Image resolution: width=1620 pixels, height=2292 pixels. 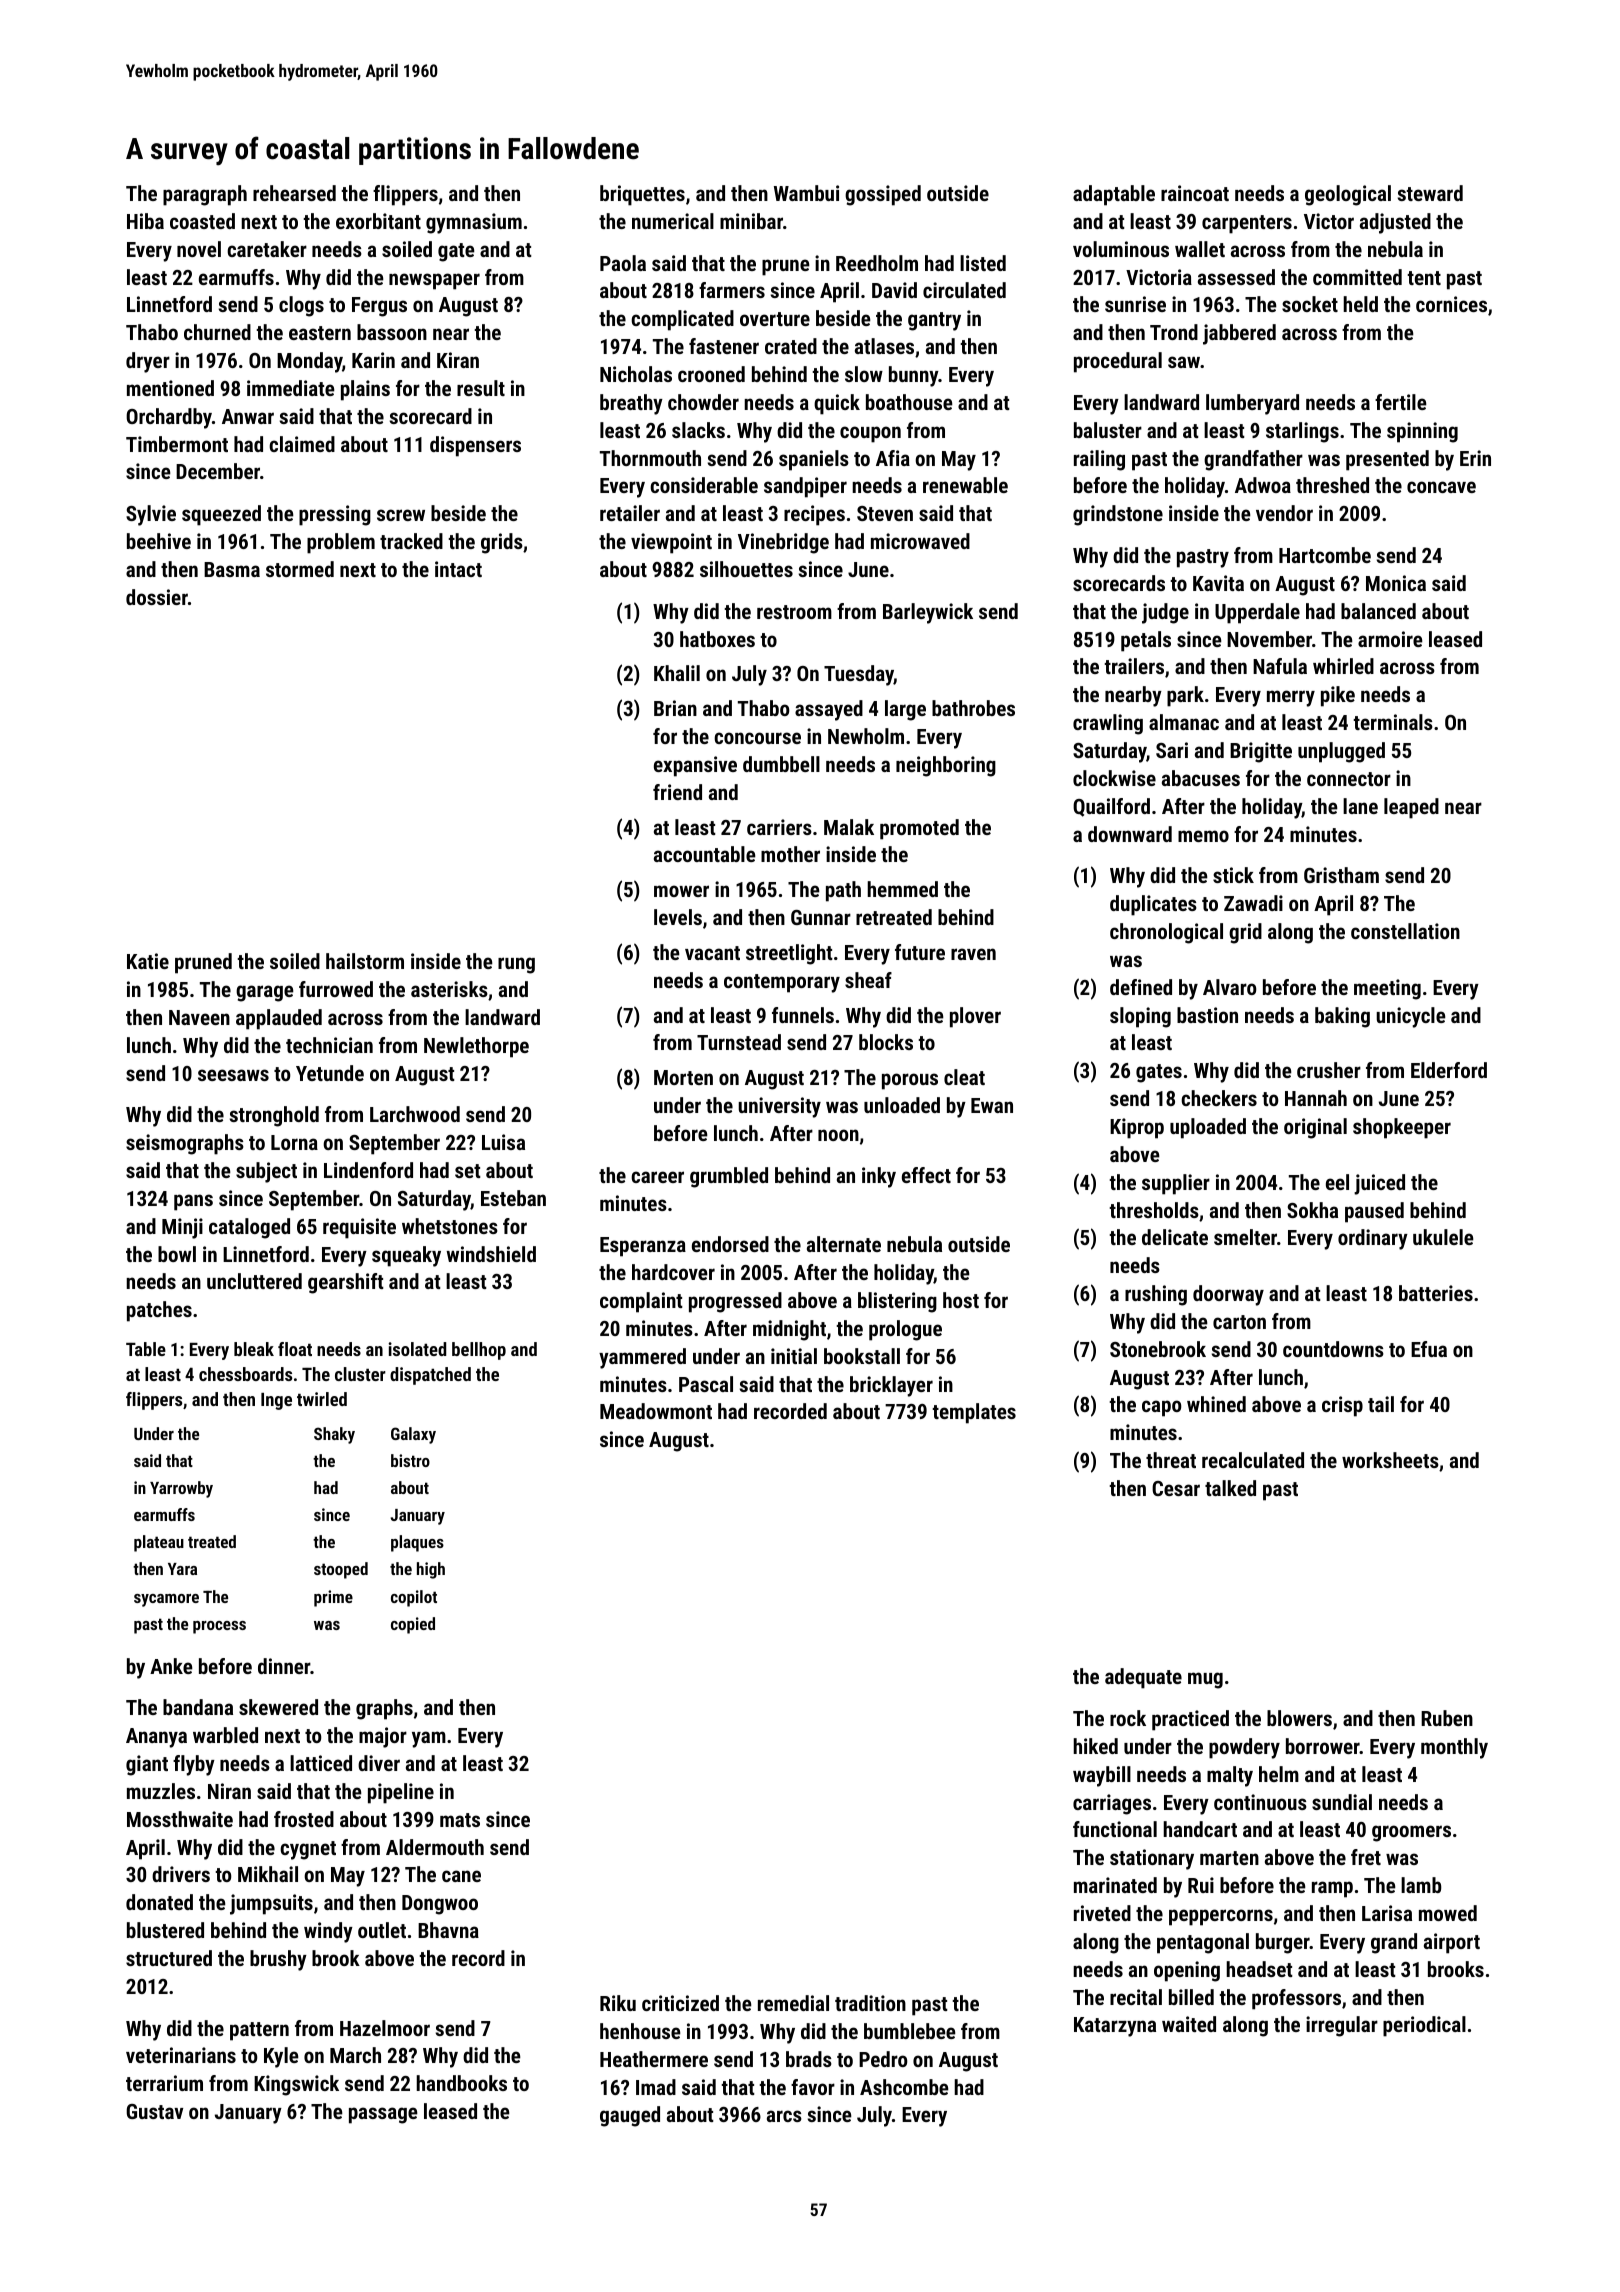 I want to click on balanced, so click(x=1378, y=611).
